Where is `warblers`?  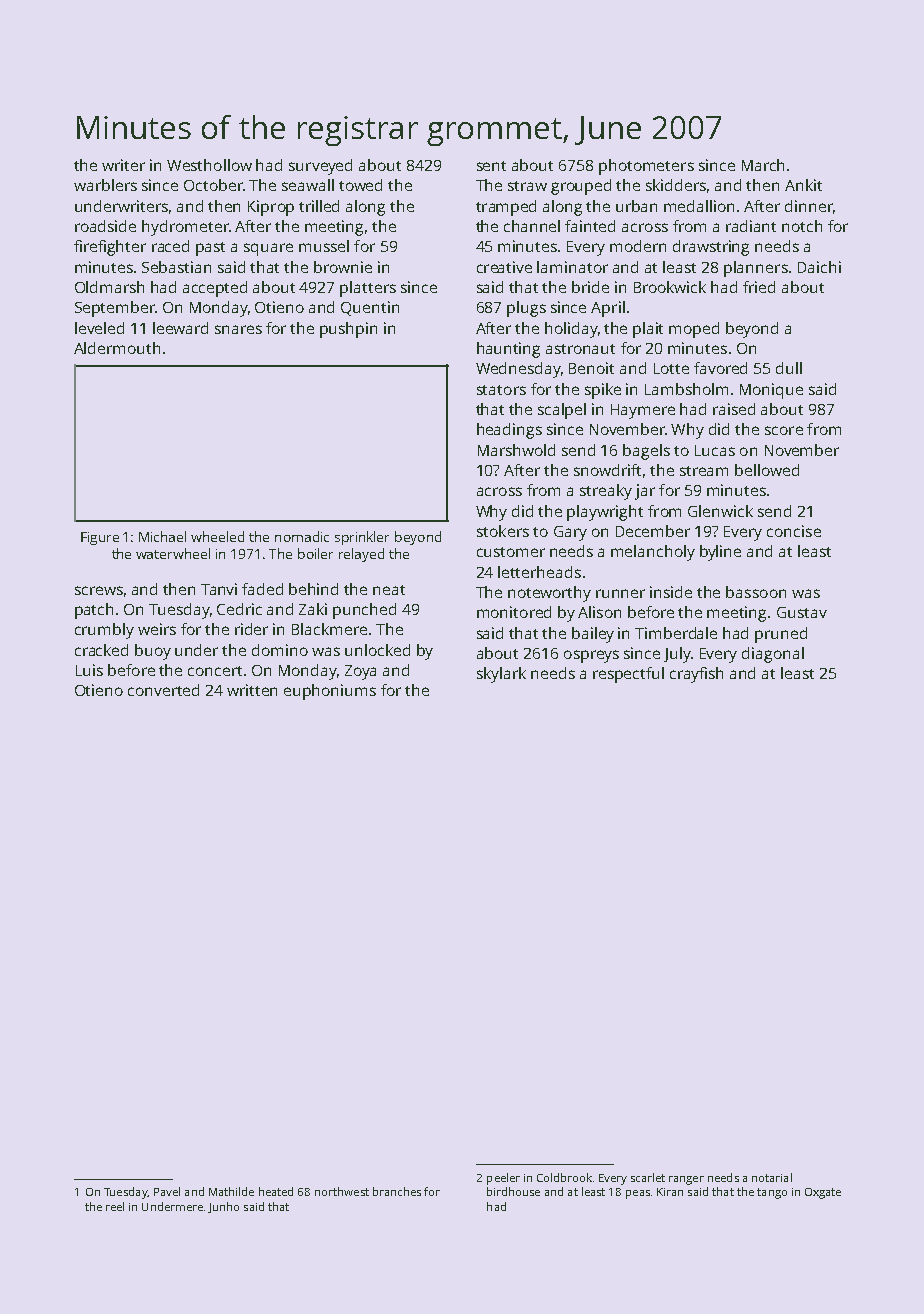 warblers is located at coordinates (105, 185).
